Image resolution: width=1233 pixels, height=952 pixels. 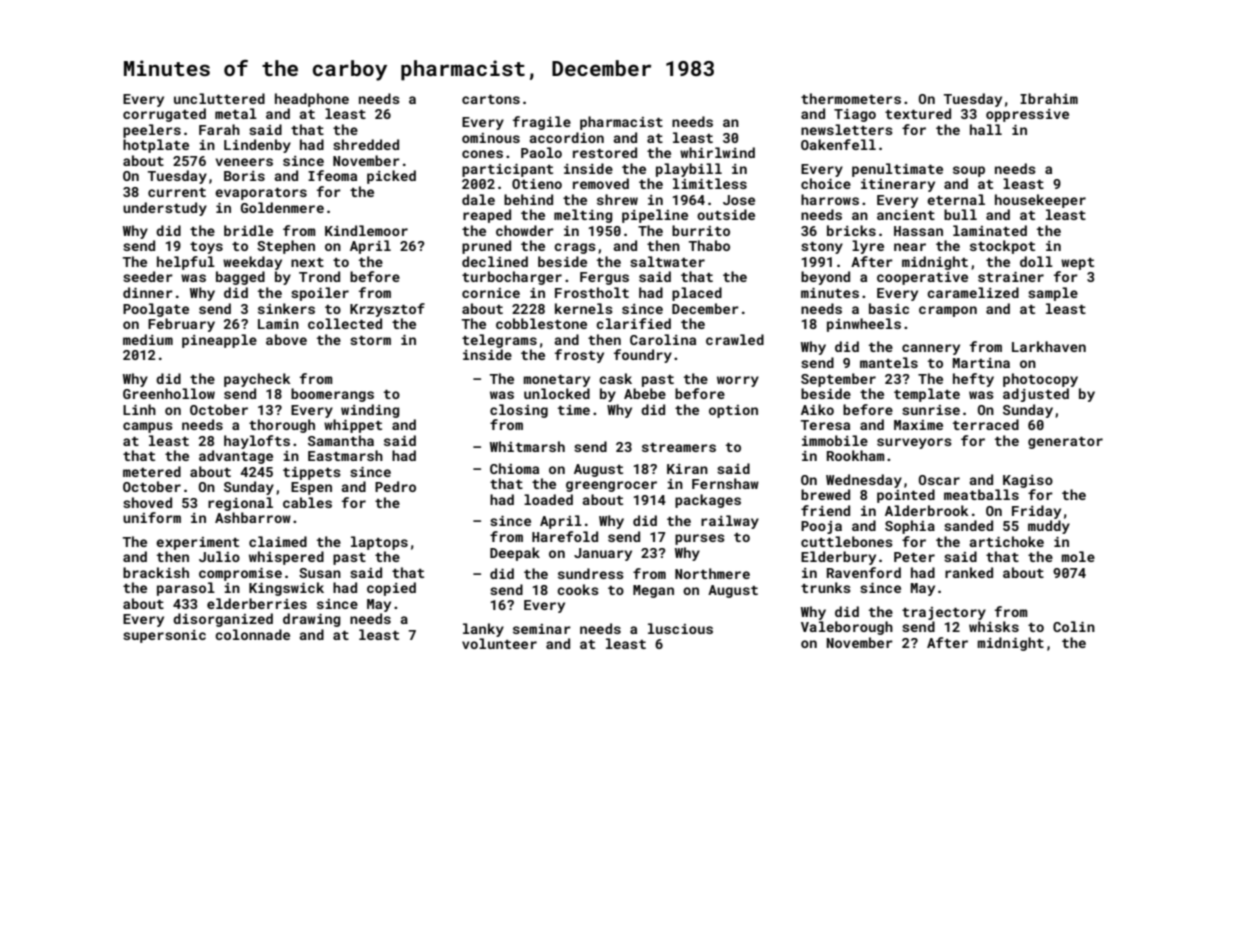 I want to click on volunteer, so click(x=499, y=643).
